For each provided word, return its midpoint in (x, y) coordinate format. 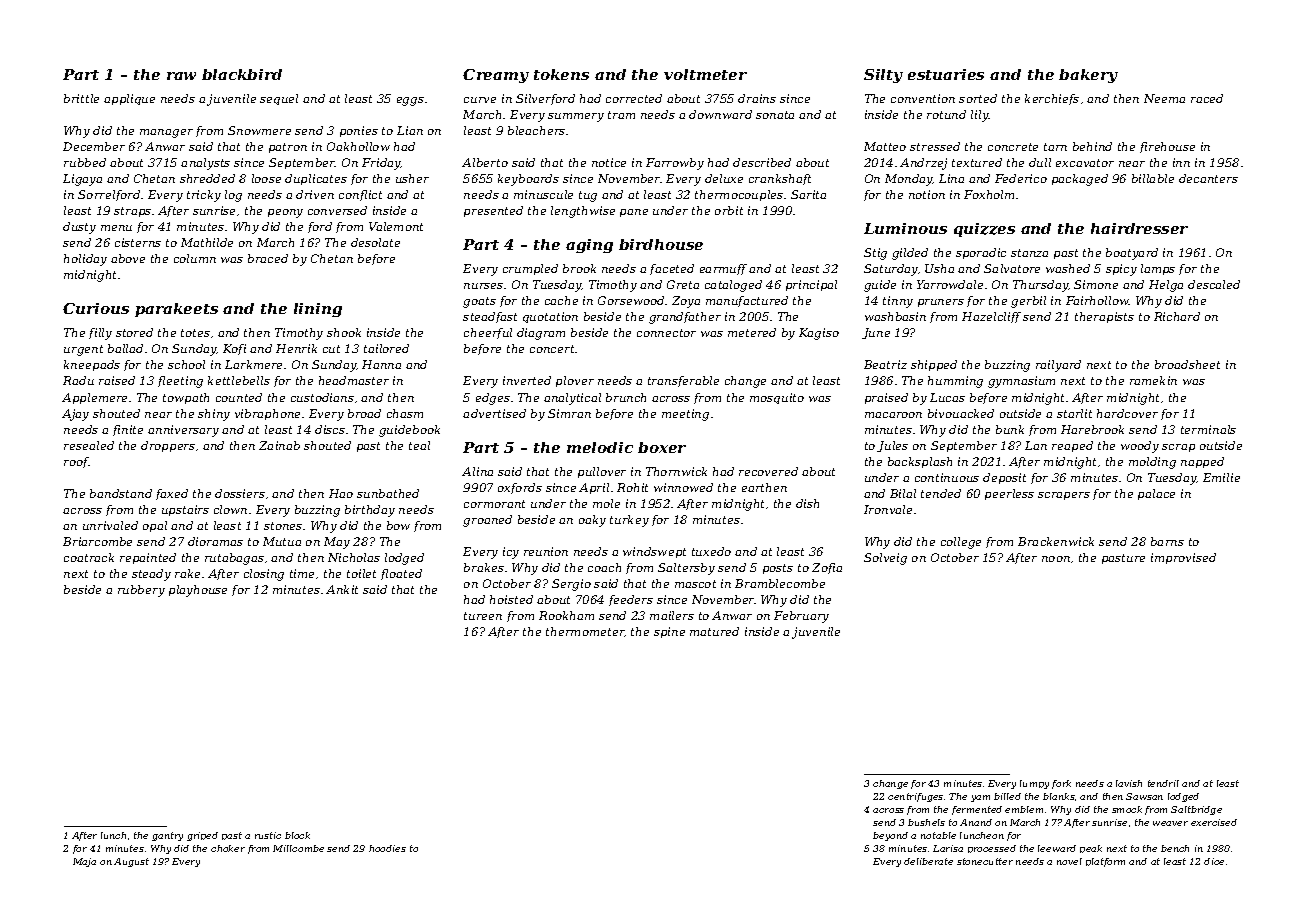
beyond (890, 836)
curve (480, 100)
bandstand (121, 493)
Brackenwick (1056, 541)
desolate (375, 242)
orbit (729, 210)
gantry (167, 836)
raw (181, 76)
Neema (1164, 98)
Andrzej (923, 164)
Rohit (632, 487)
